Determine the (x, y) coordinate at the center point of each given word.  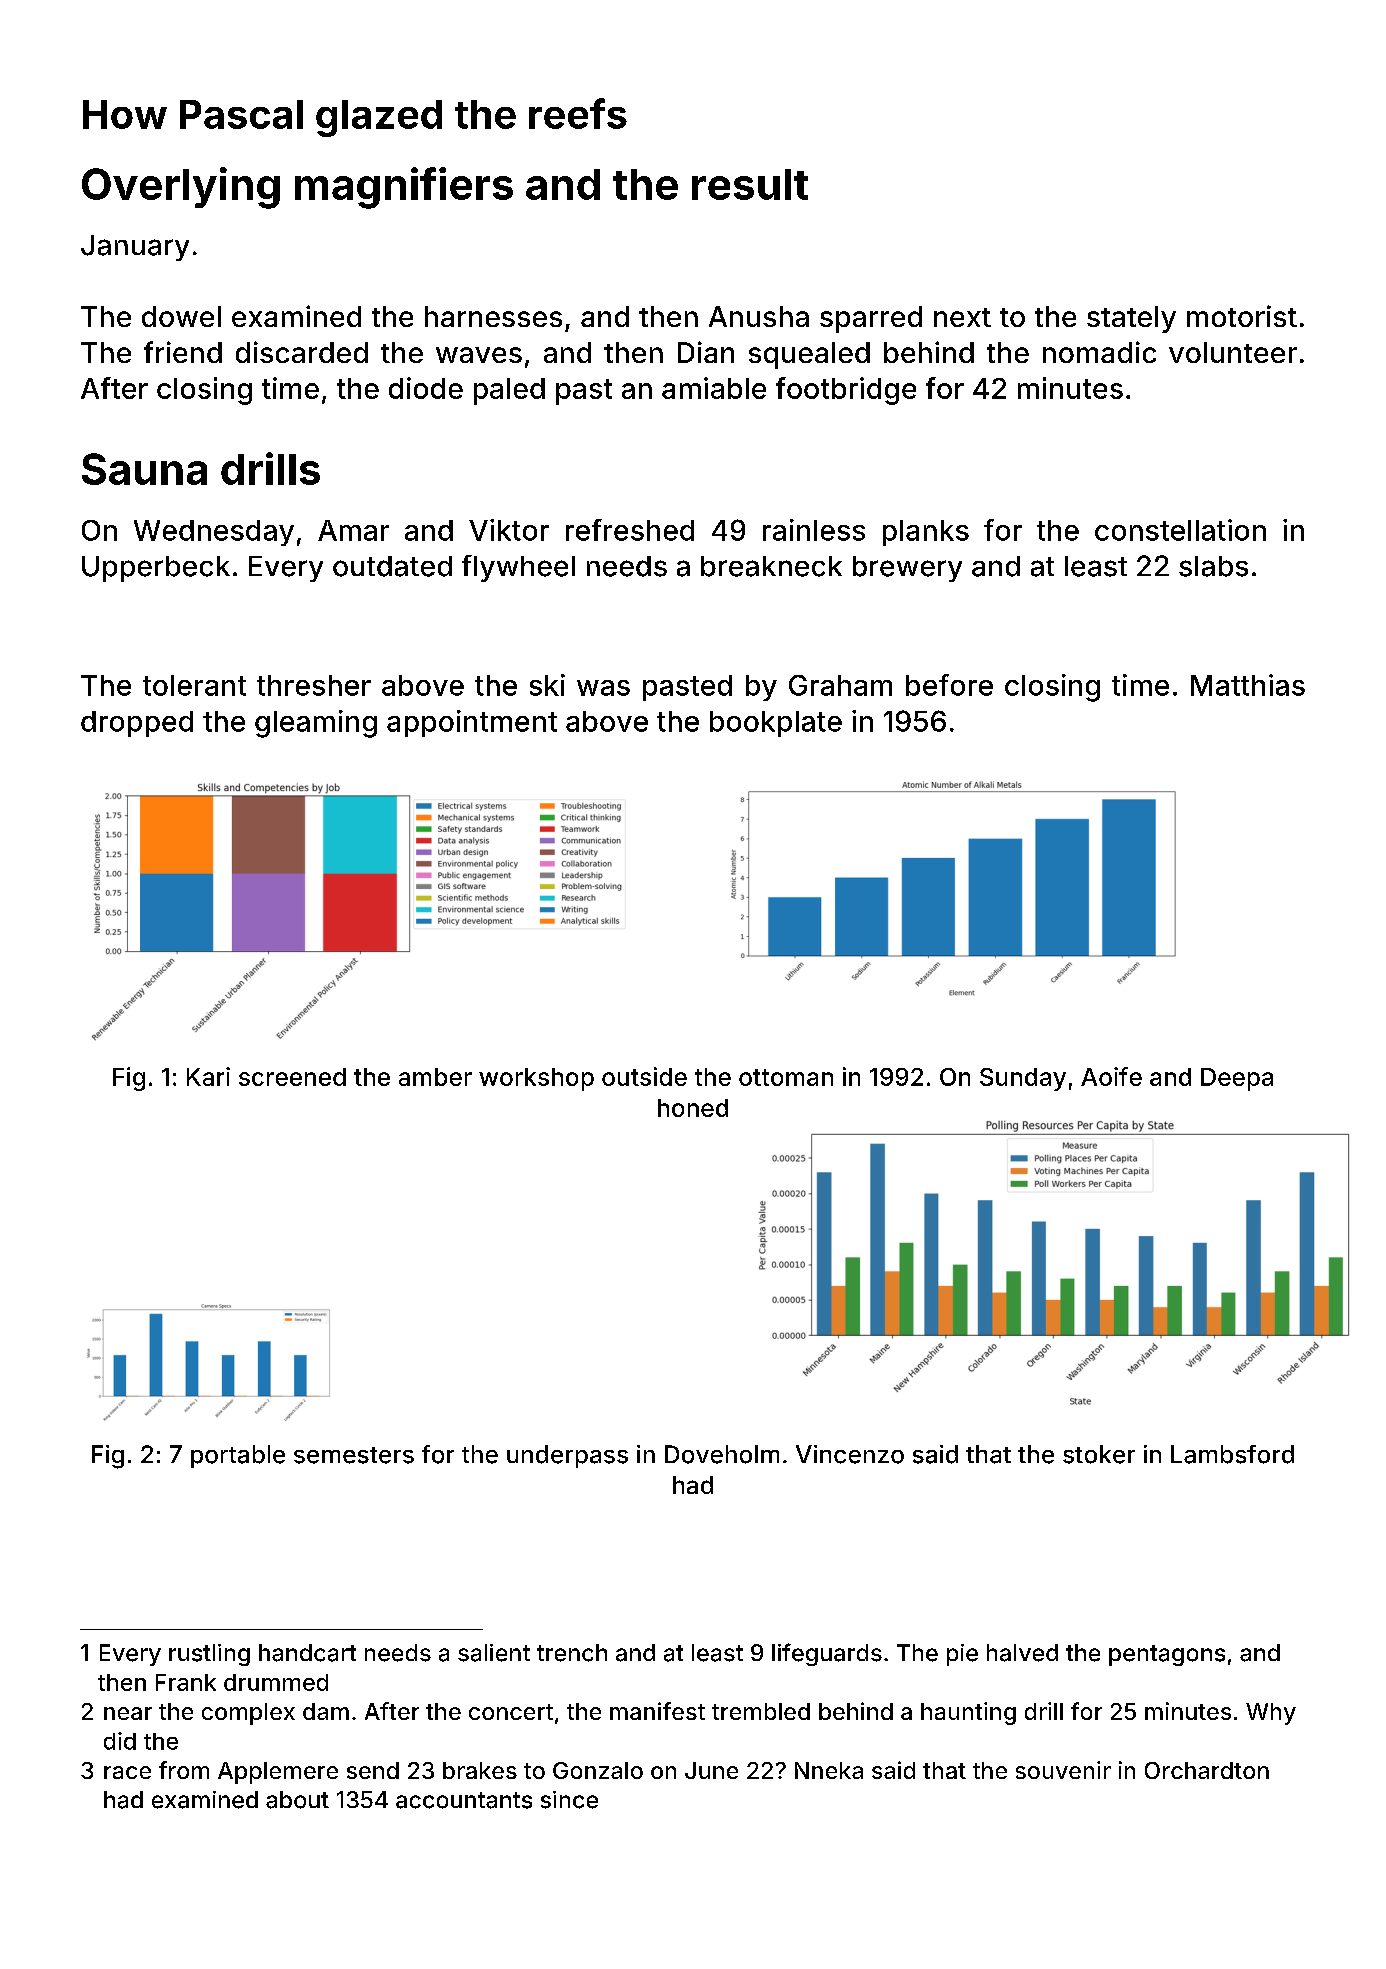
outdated (392, 566)
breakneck (771, 566)
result (750, 184)
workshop (536, 1079)
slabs (1213, 566)
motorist (1242, 316)
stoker (1099, 1454)
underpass (567, 1456)
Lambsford (1232, 1454)
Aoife (1111, 1076)
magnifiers (404, 188)
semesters (354, 1455)
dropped (137, 724)
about (297, 1800)
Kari (208, 1076)
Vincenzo (850, 1454)
